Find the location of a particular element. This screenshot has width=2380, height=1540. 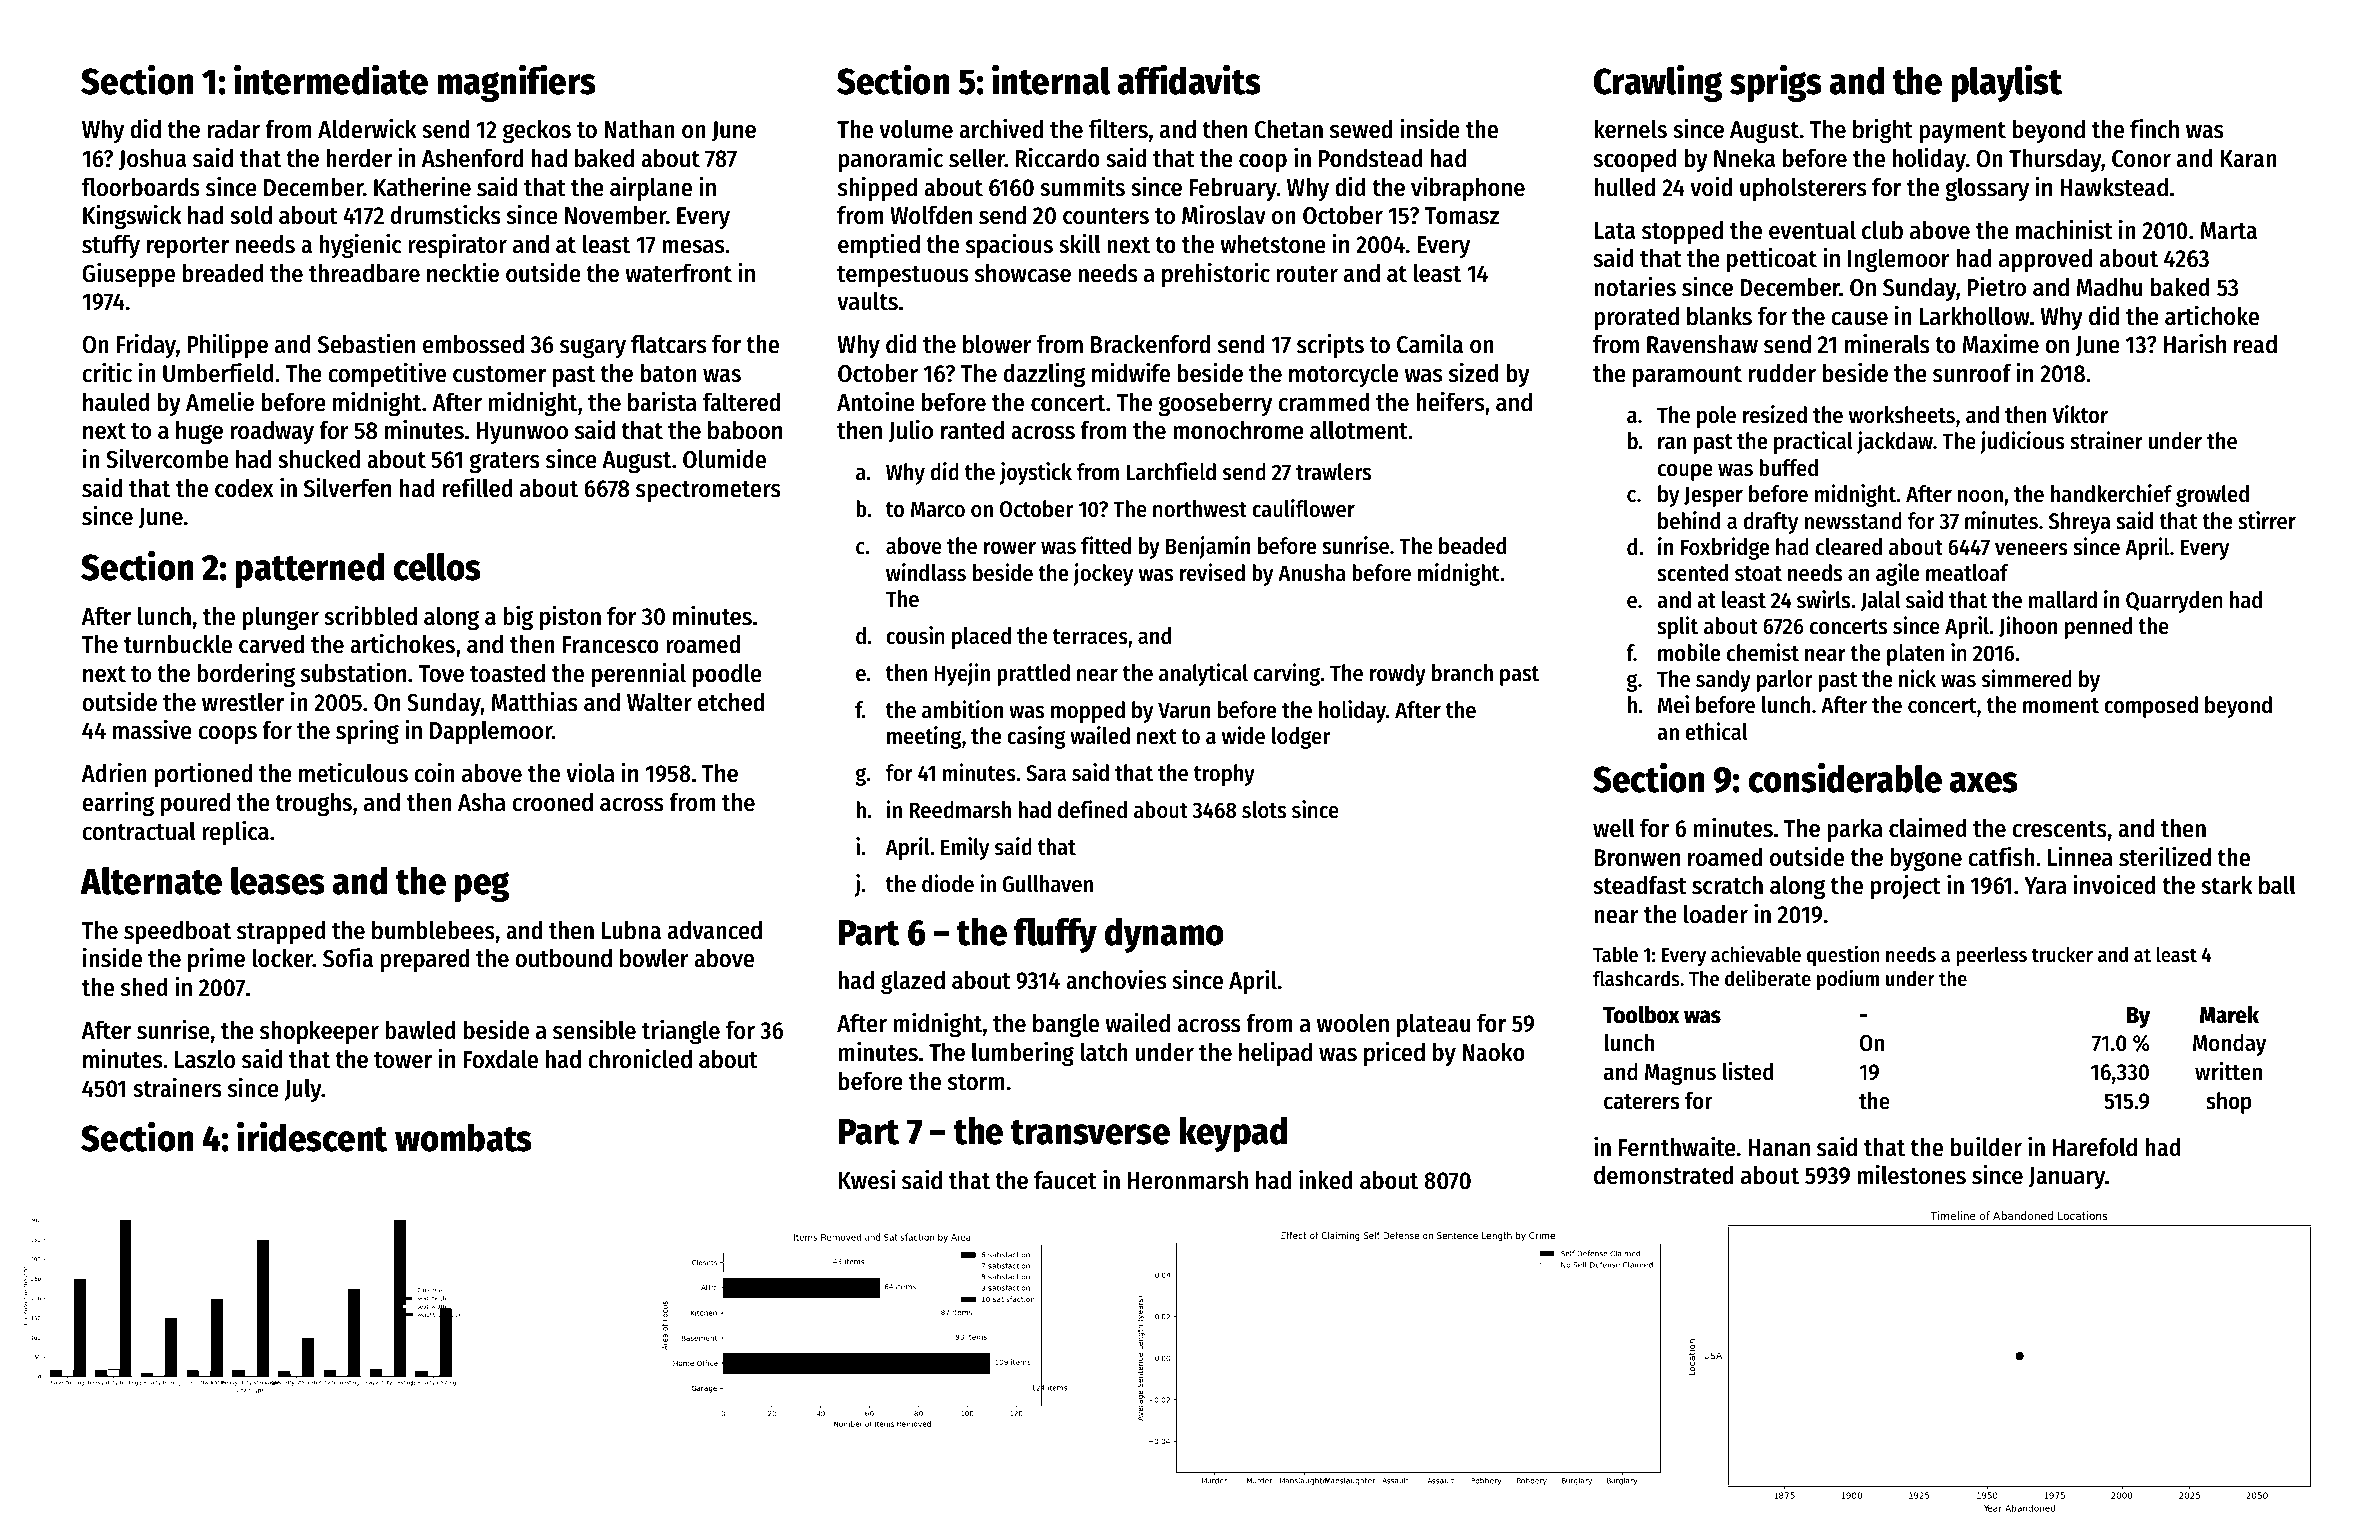

woolen is located at coordinates (1353, 1023).
